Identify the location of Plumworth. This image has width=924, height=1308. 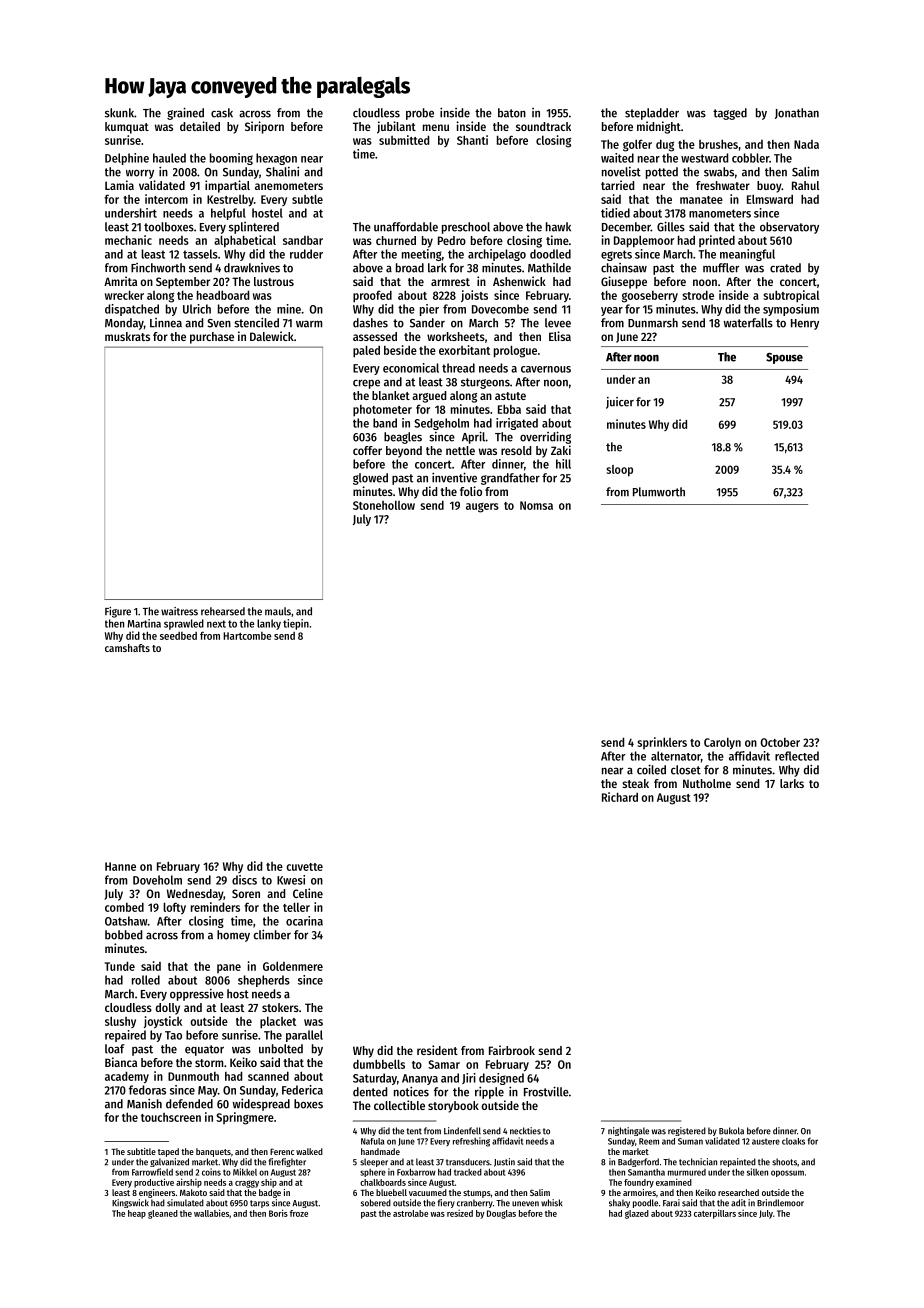
(659, 492).
